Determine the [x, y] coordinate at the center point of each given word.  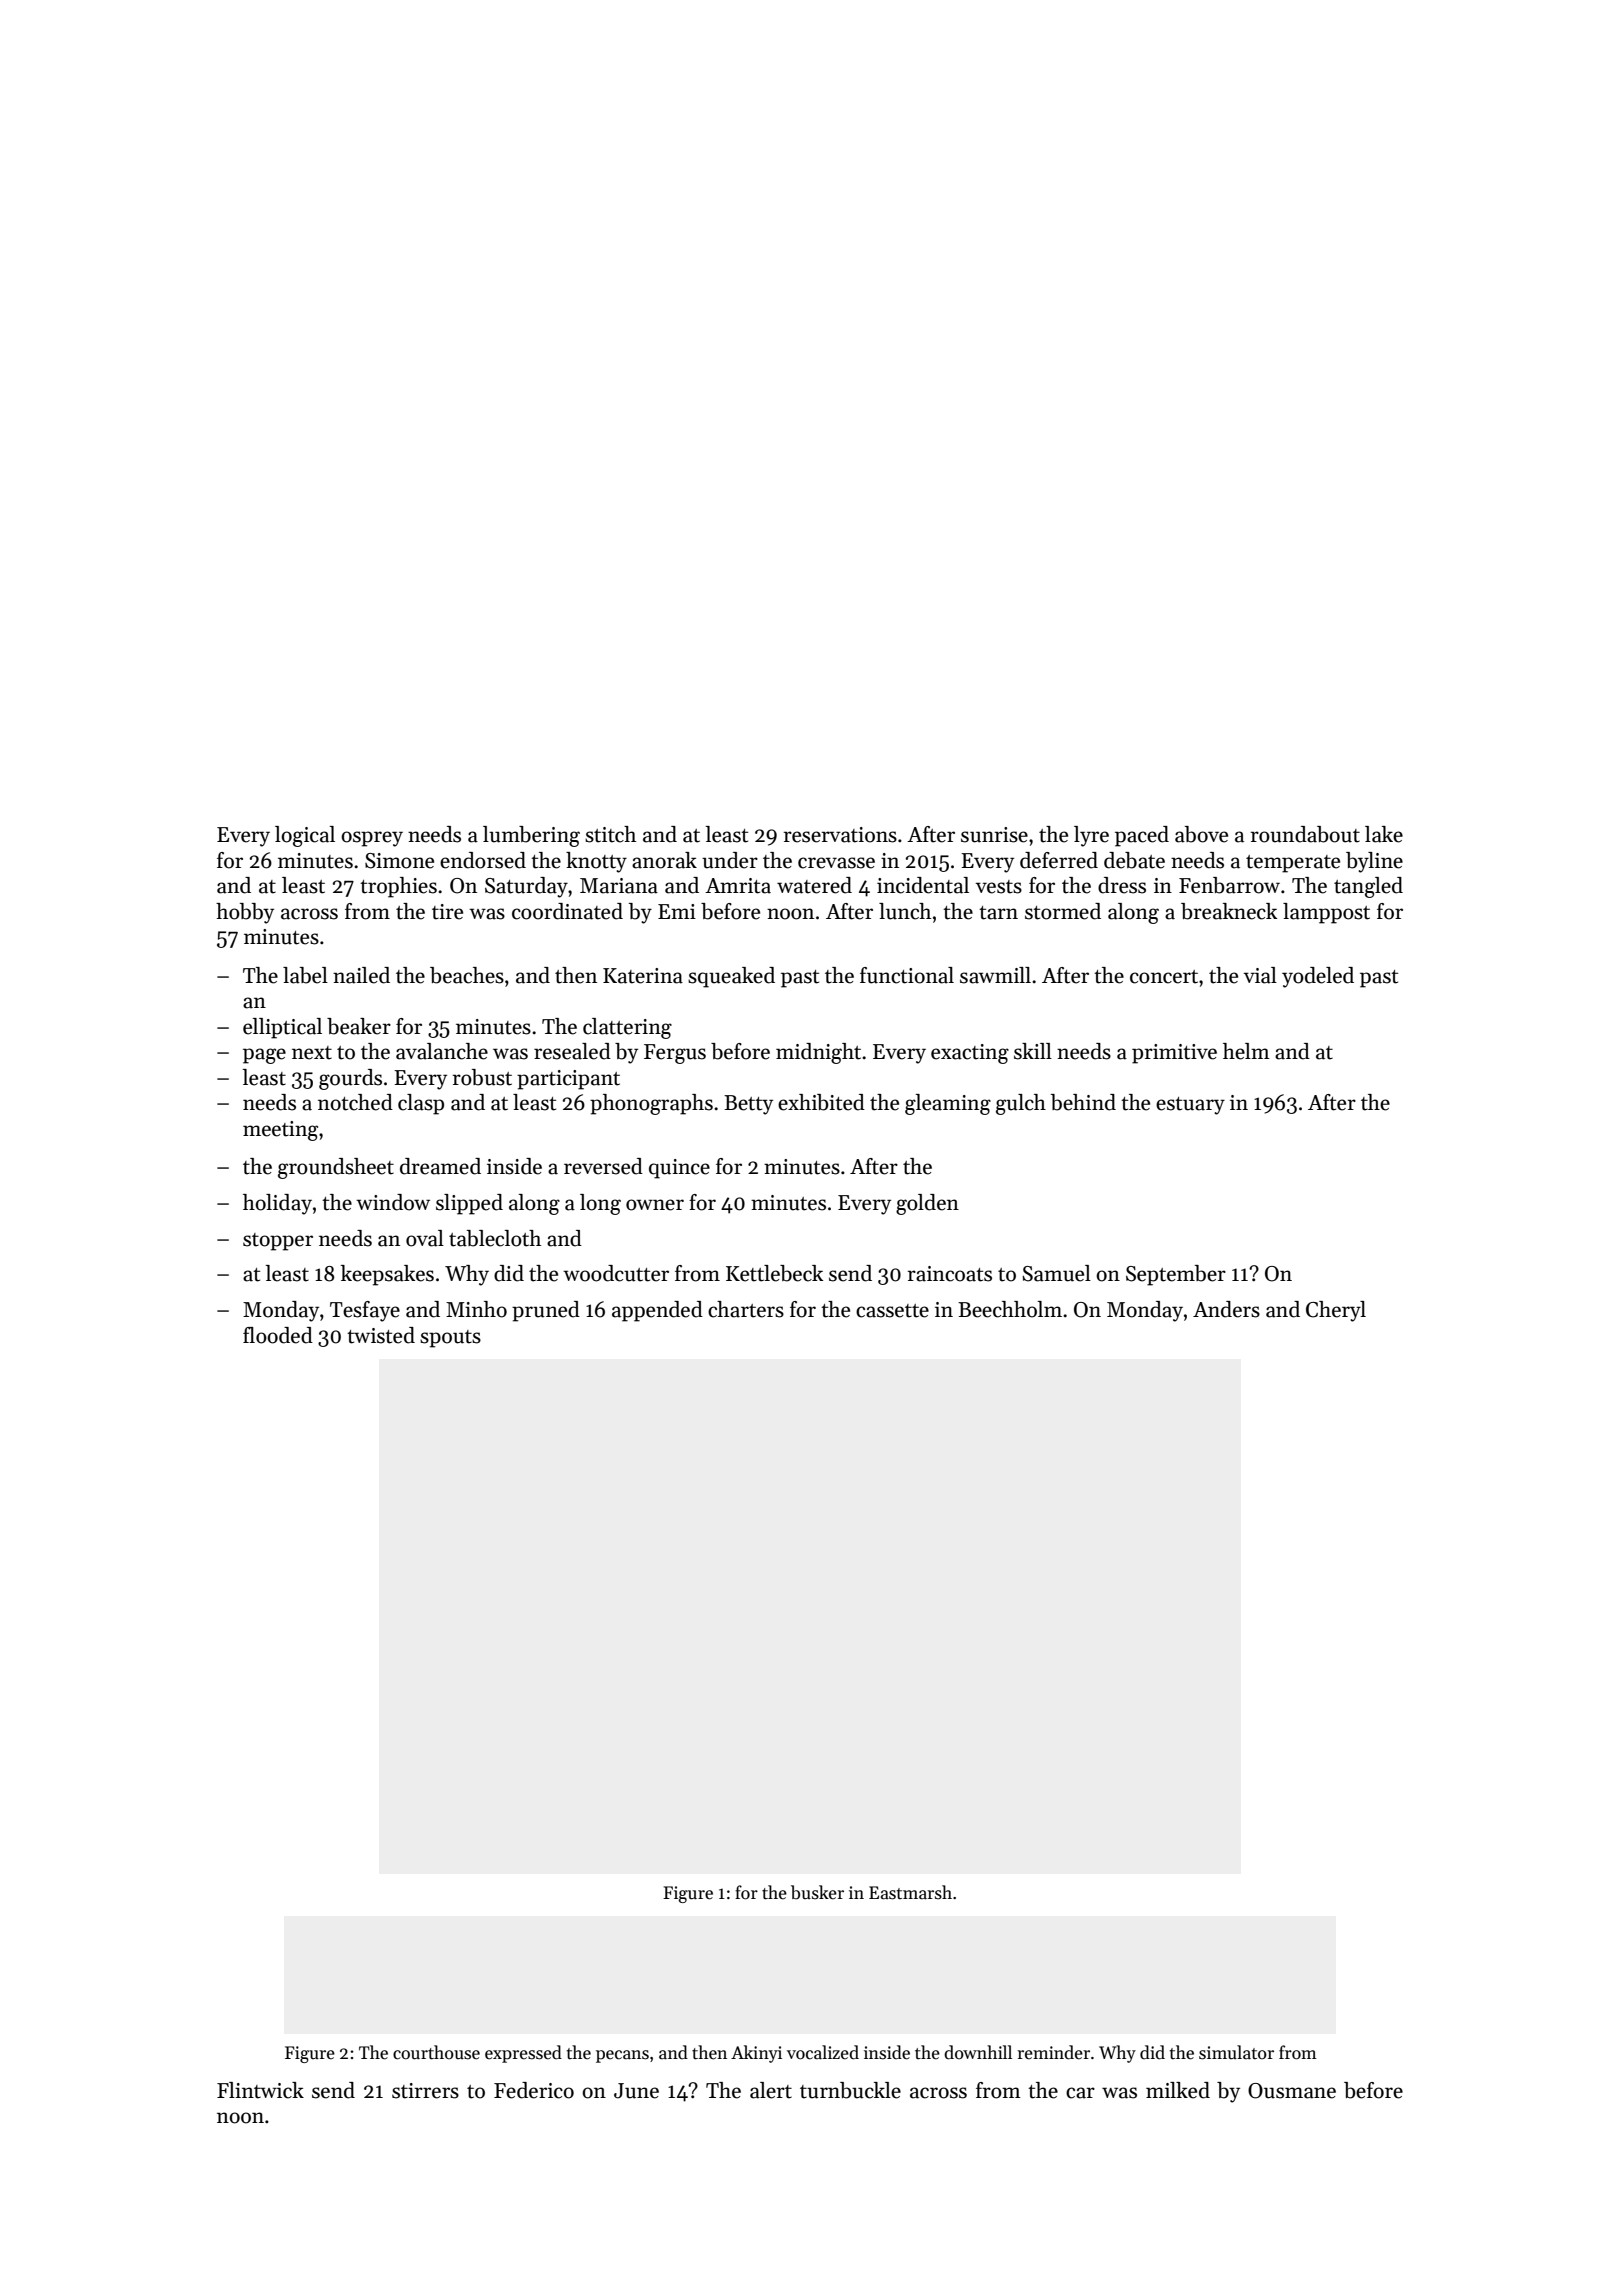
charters [746, 1309]
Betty [748, 1105]
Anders [1226, 1309]
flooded [278, 1335]
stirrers [425, 2091]
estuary [1190, 1106]
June [636, 2091]
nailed [361, 975]
